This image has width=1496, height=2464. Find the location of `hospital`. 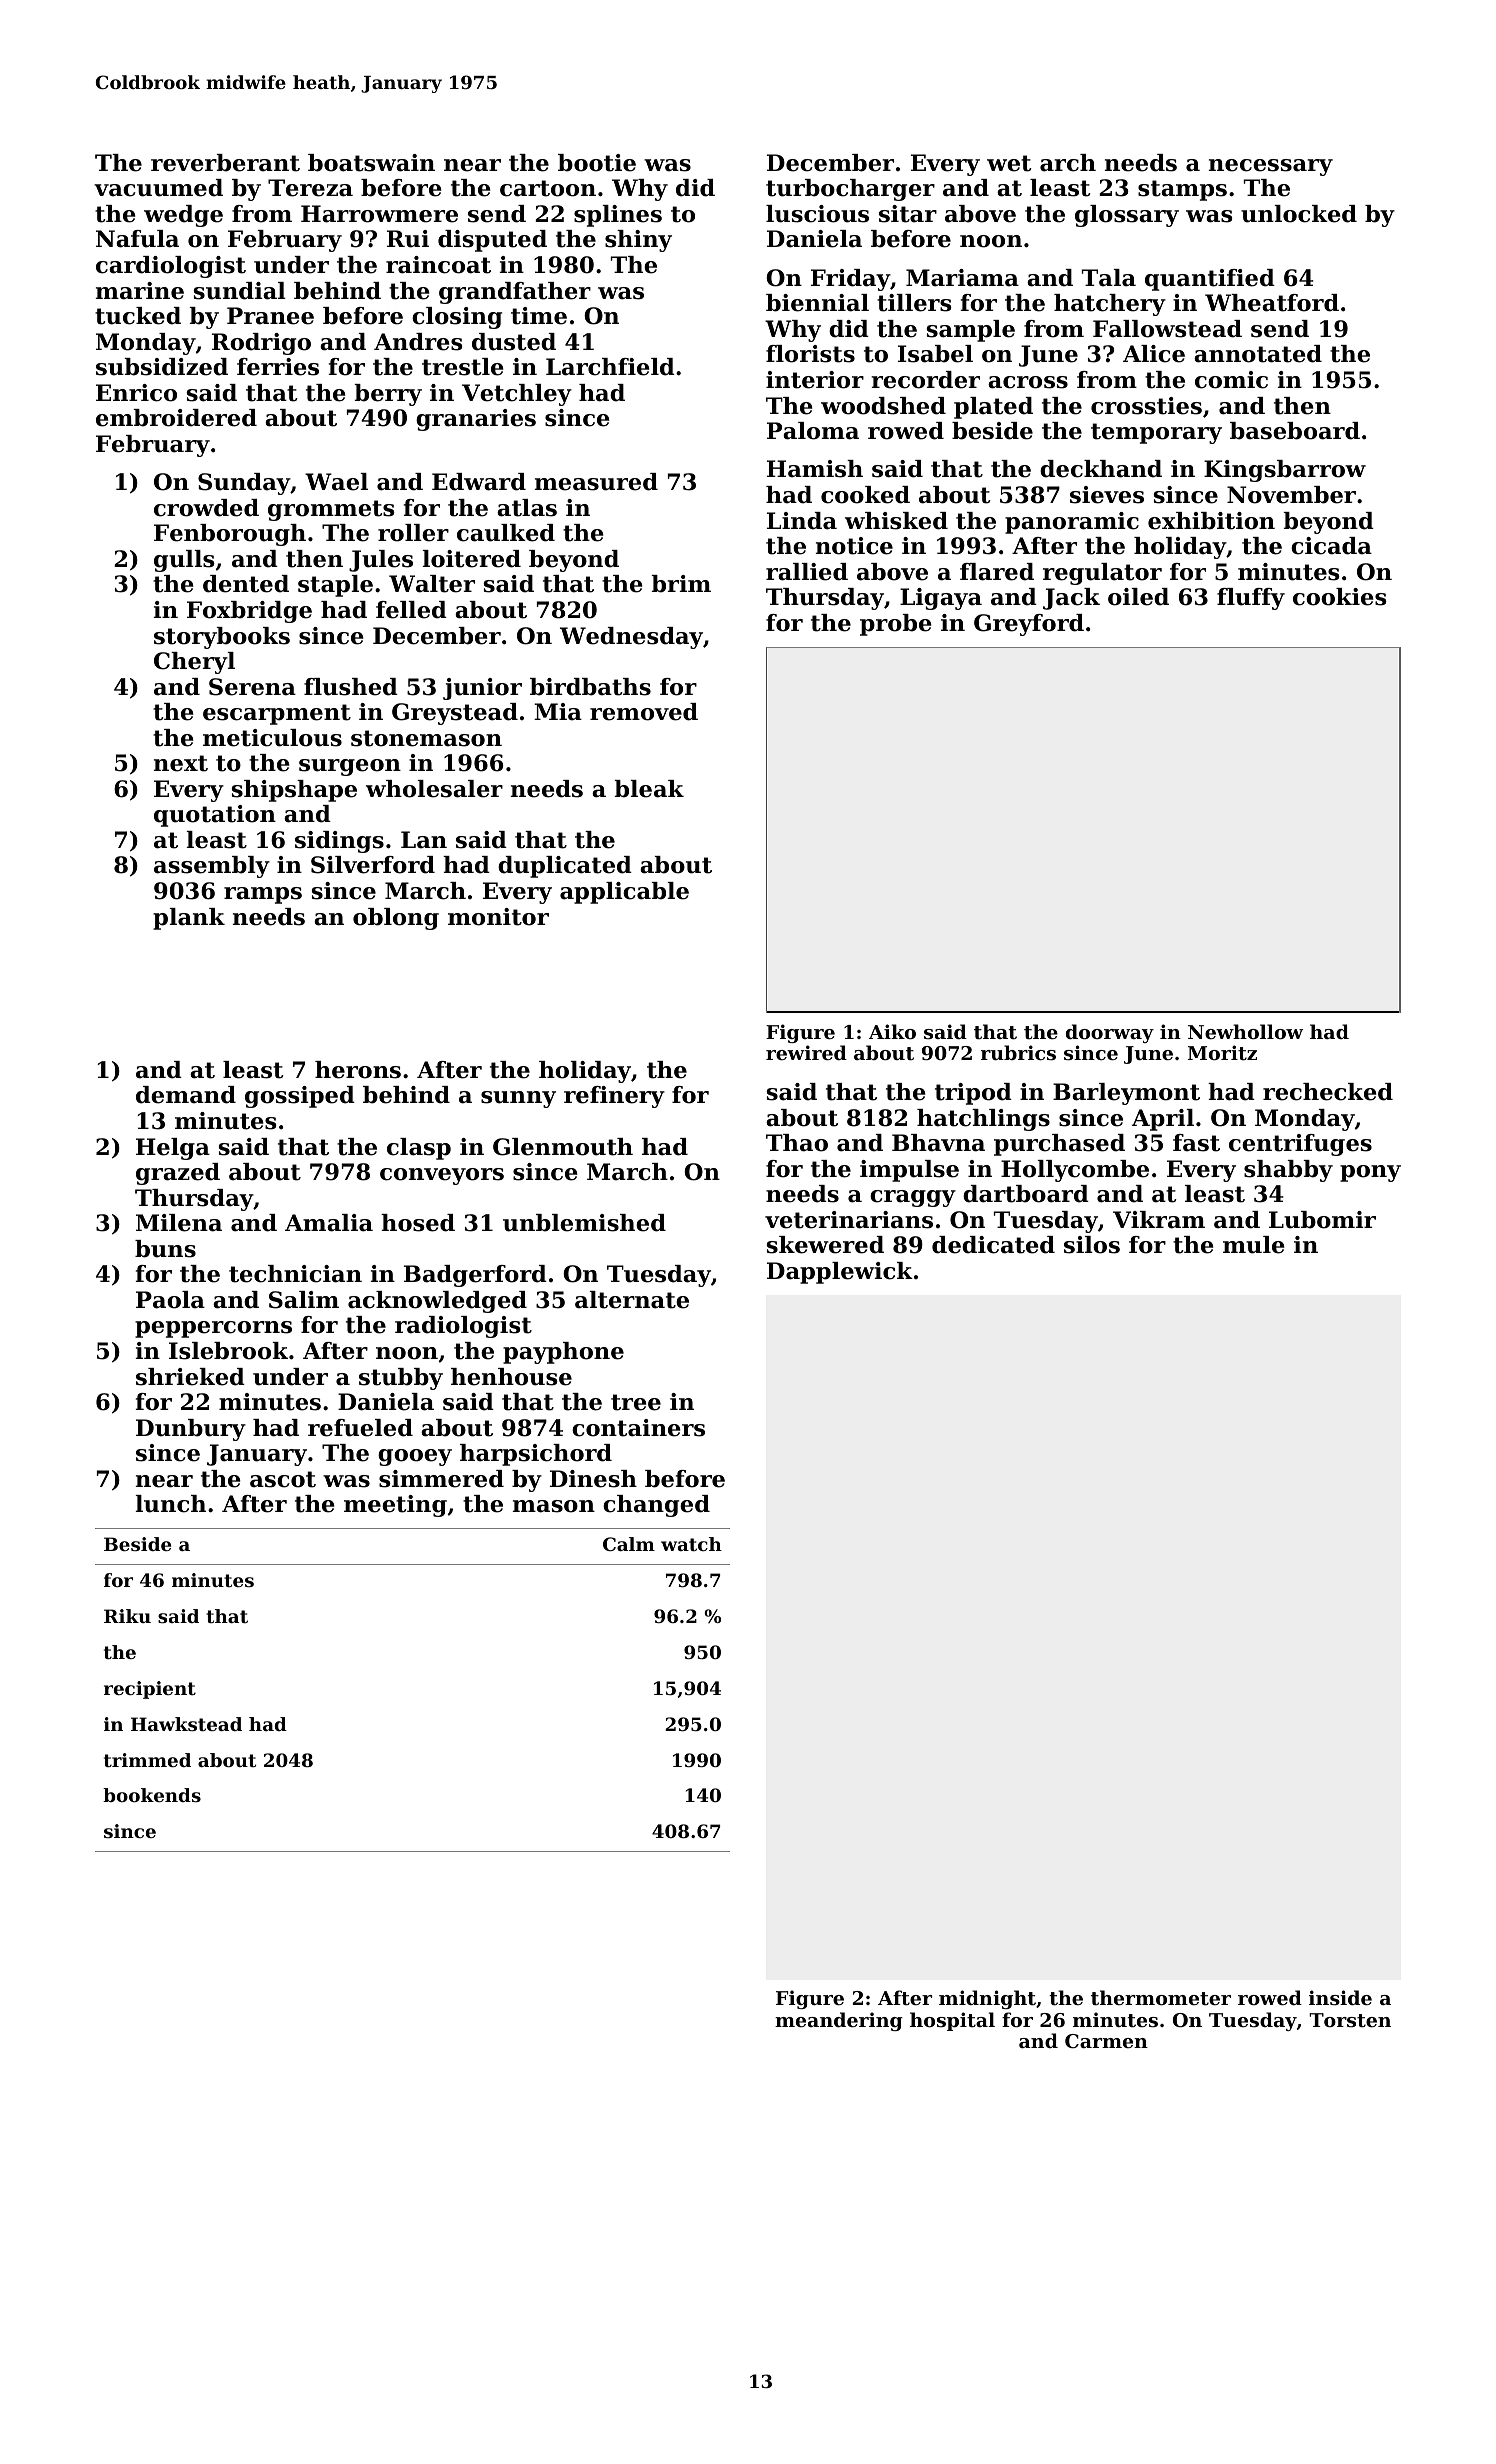

hospital is located at coordinates (952, 2021).
